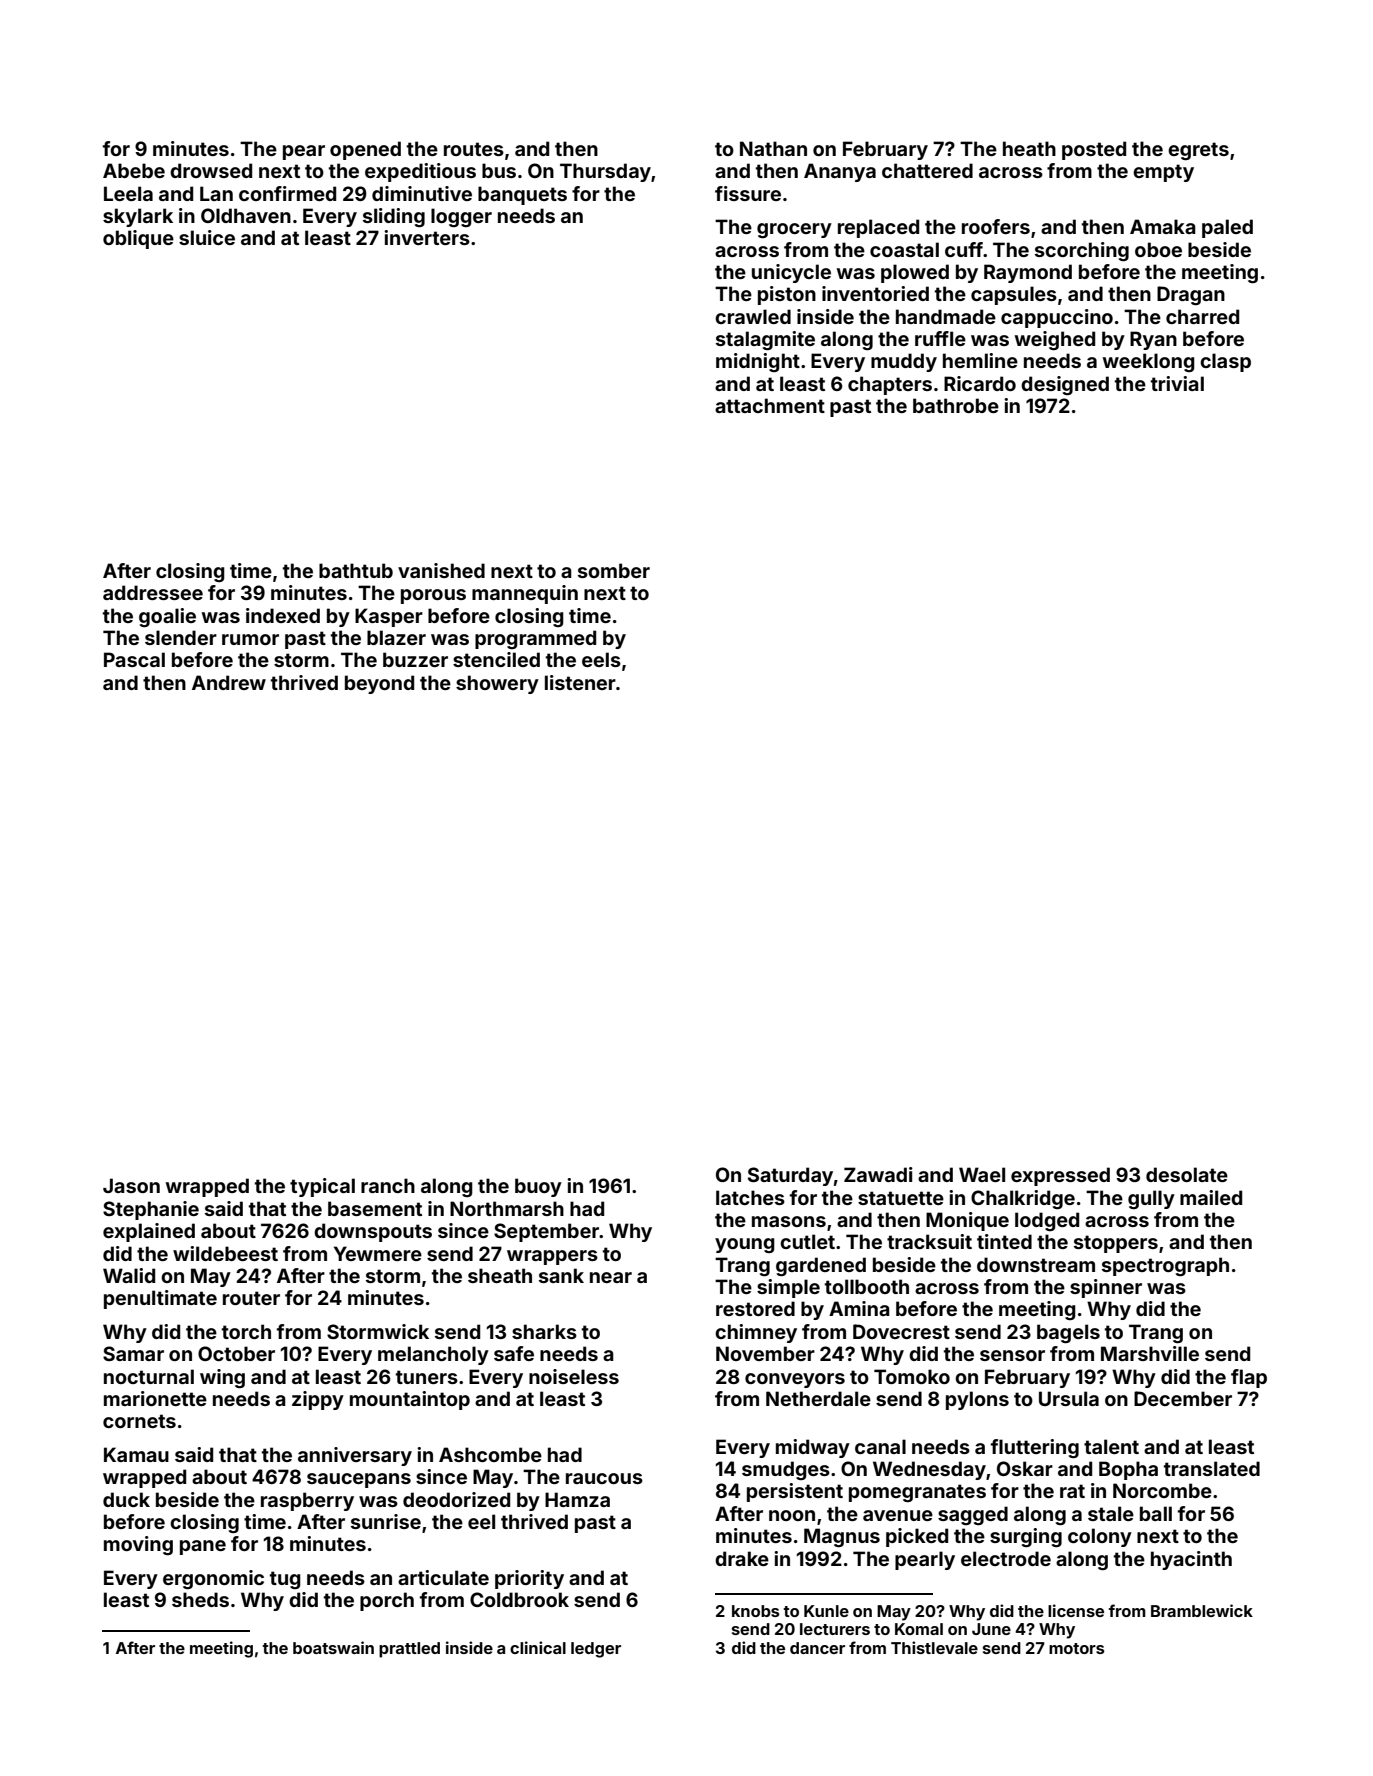 The height and width of the screenshot is (1776, 1373). What do you see at coordinates (1065, 385) in the screenshot?
I see `designed` at bounding box center [1065, 385].
